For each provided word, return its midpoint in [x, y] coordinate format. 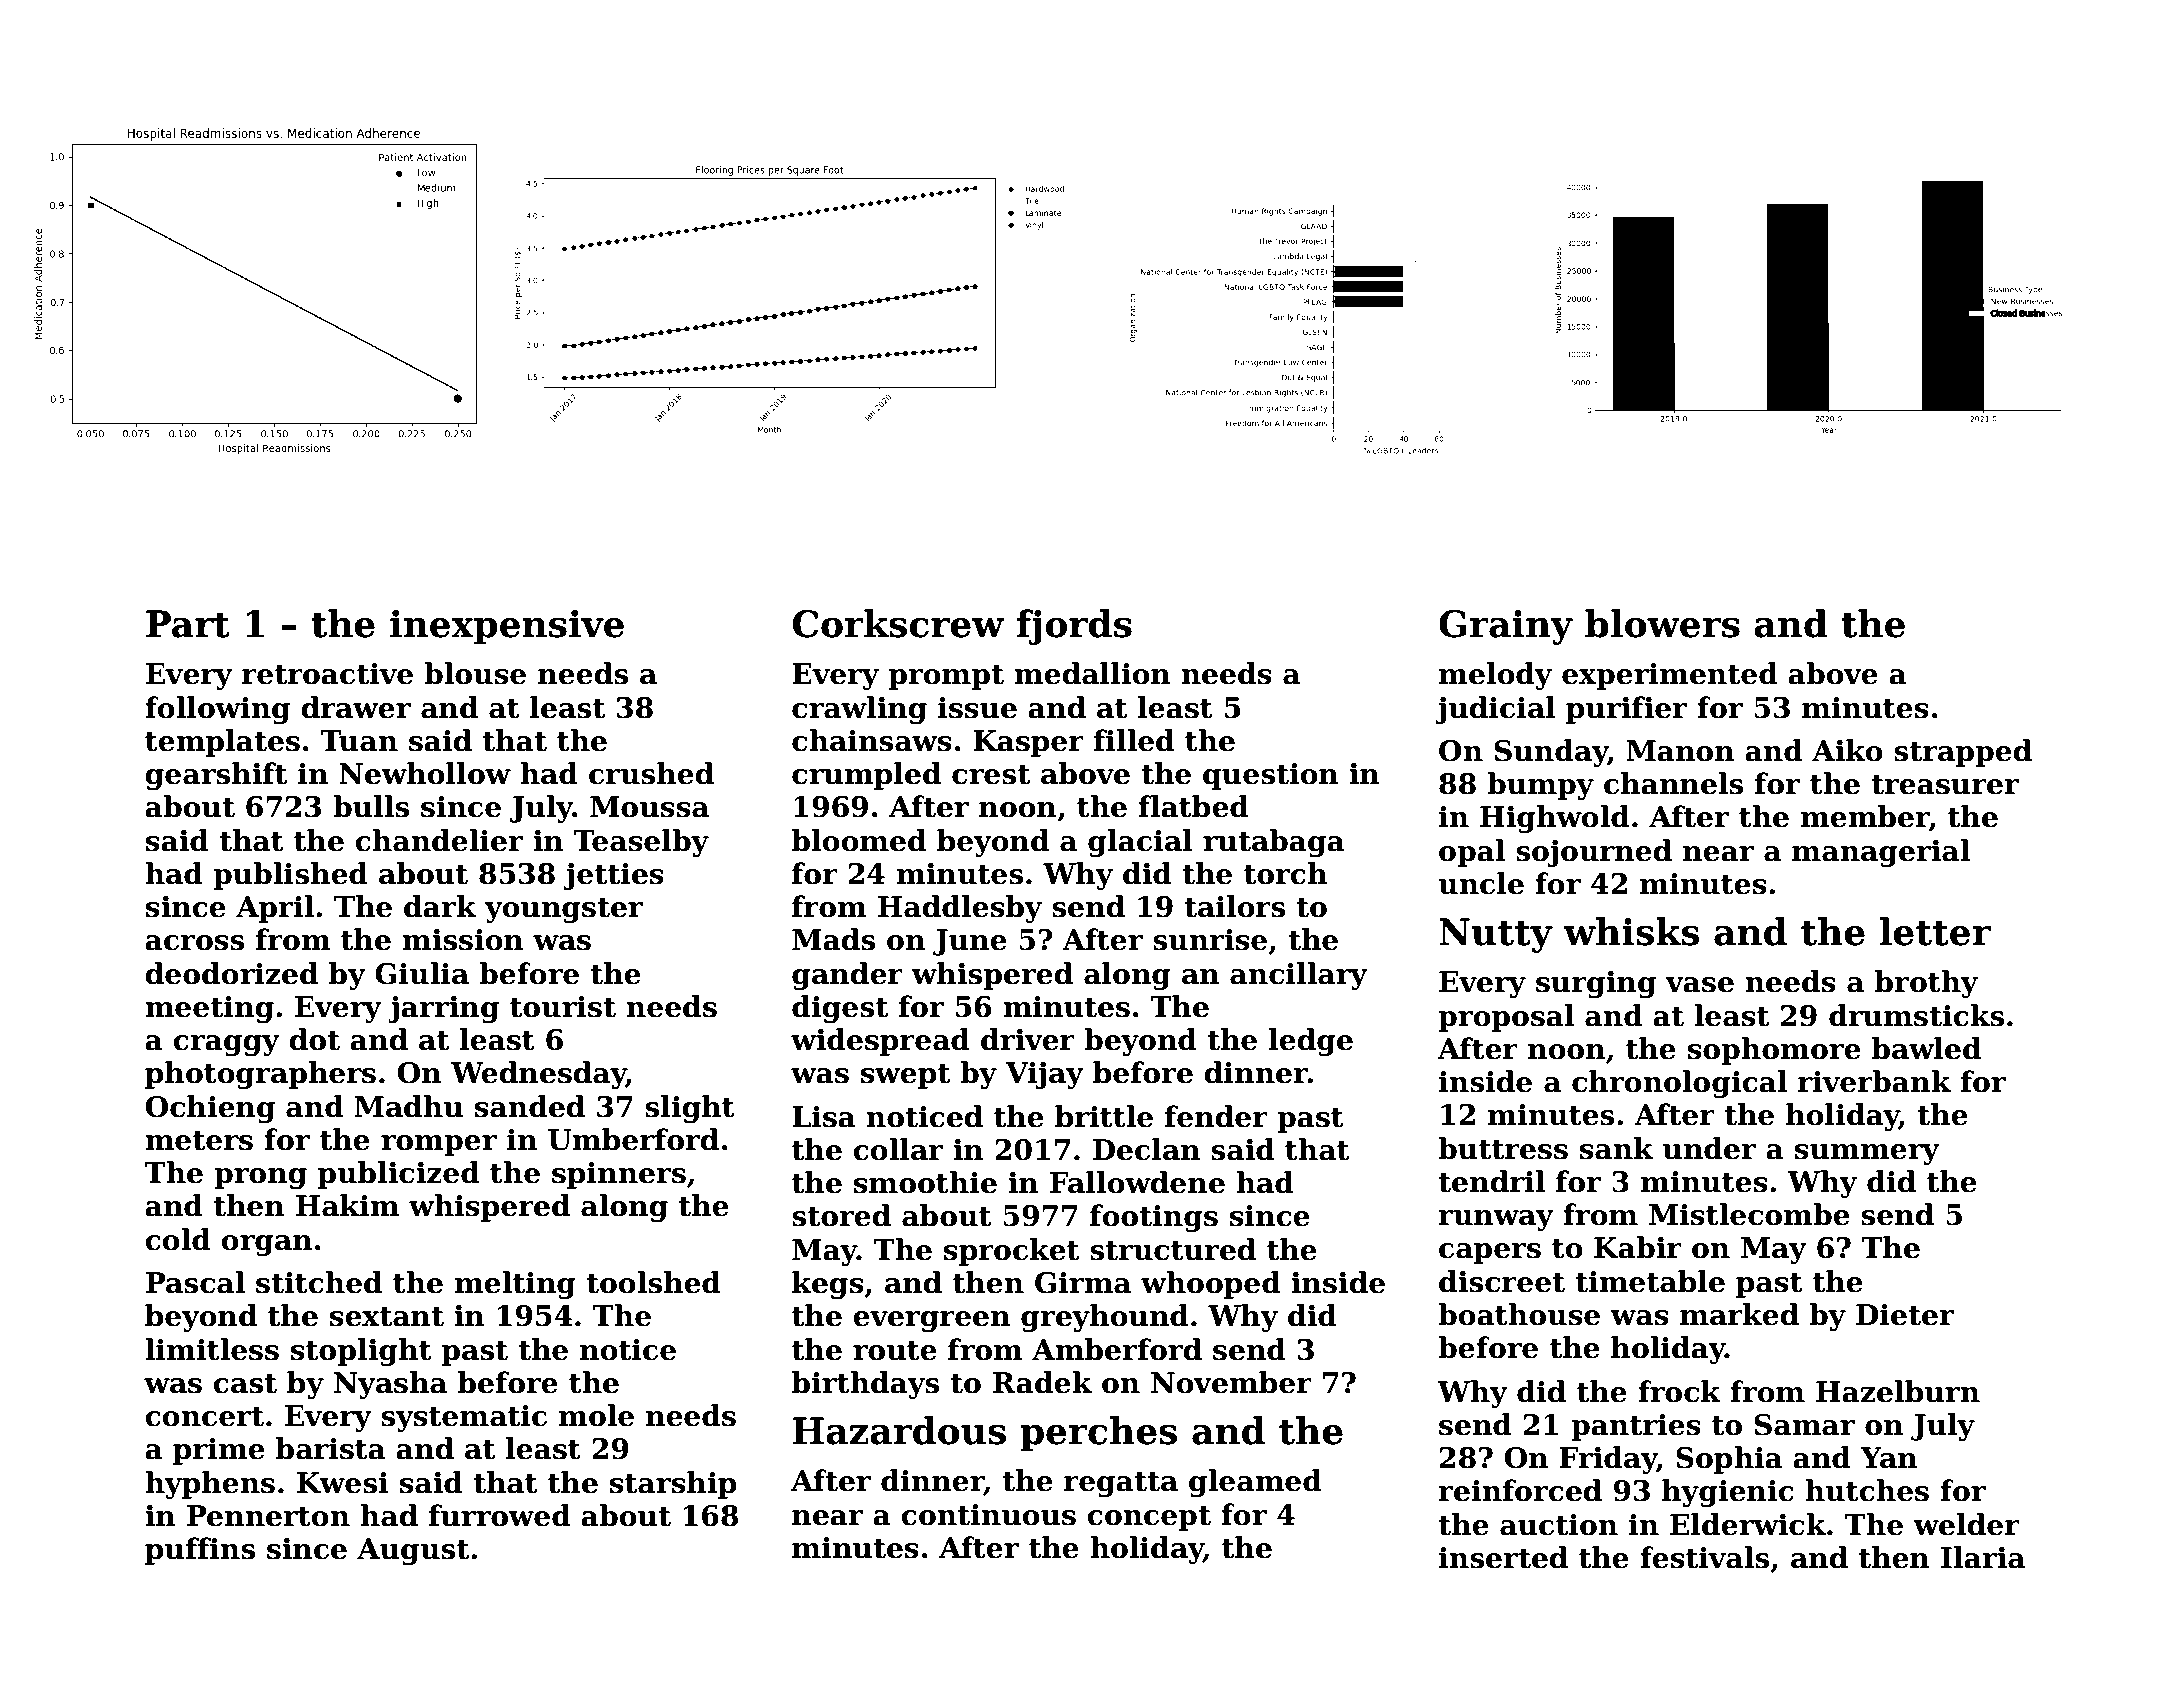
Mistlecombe [1749, 1214]
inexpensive [507, 627]
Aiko [1847, 750]
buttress [1503, 1148]
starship [673, 1485]
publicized [399, 1175]
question [1271, 776]
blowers [1662, 623]
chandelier [439, 840]
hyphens [210, 1485]
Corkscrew [898, 623]
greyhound [1105, 1318]
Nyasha [390, 1385]
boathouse [1519, 1314]
